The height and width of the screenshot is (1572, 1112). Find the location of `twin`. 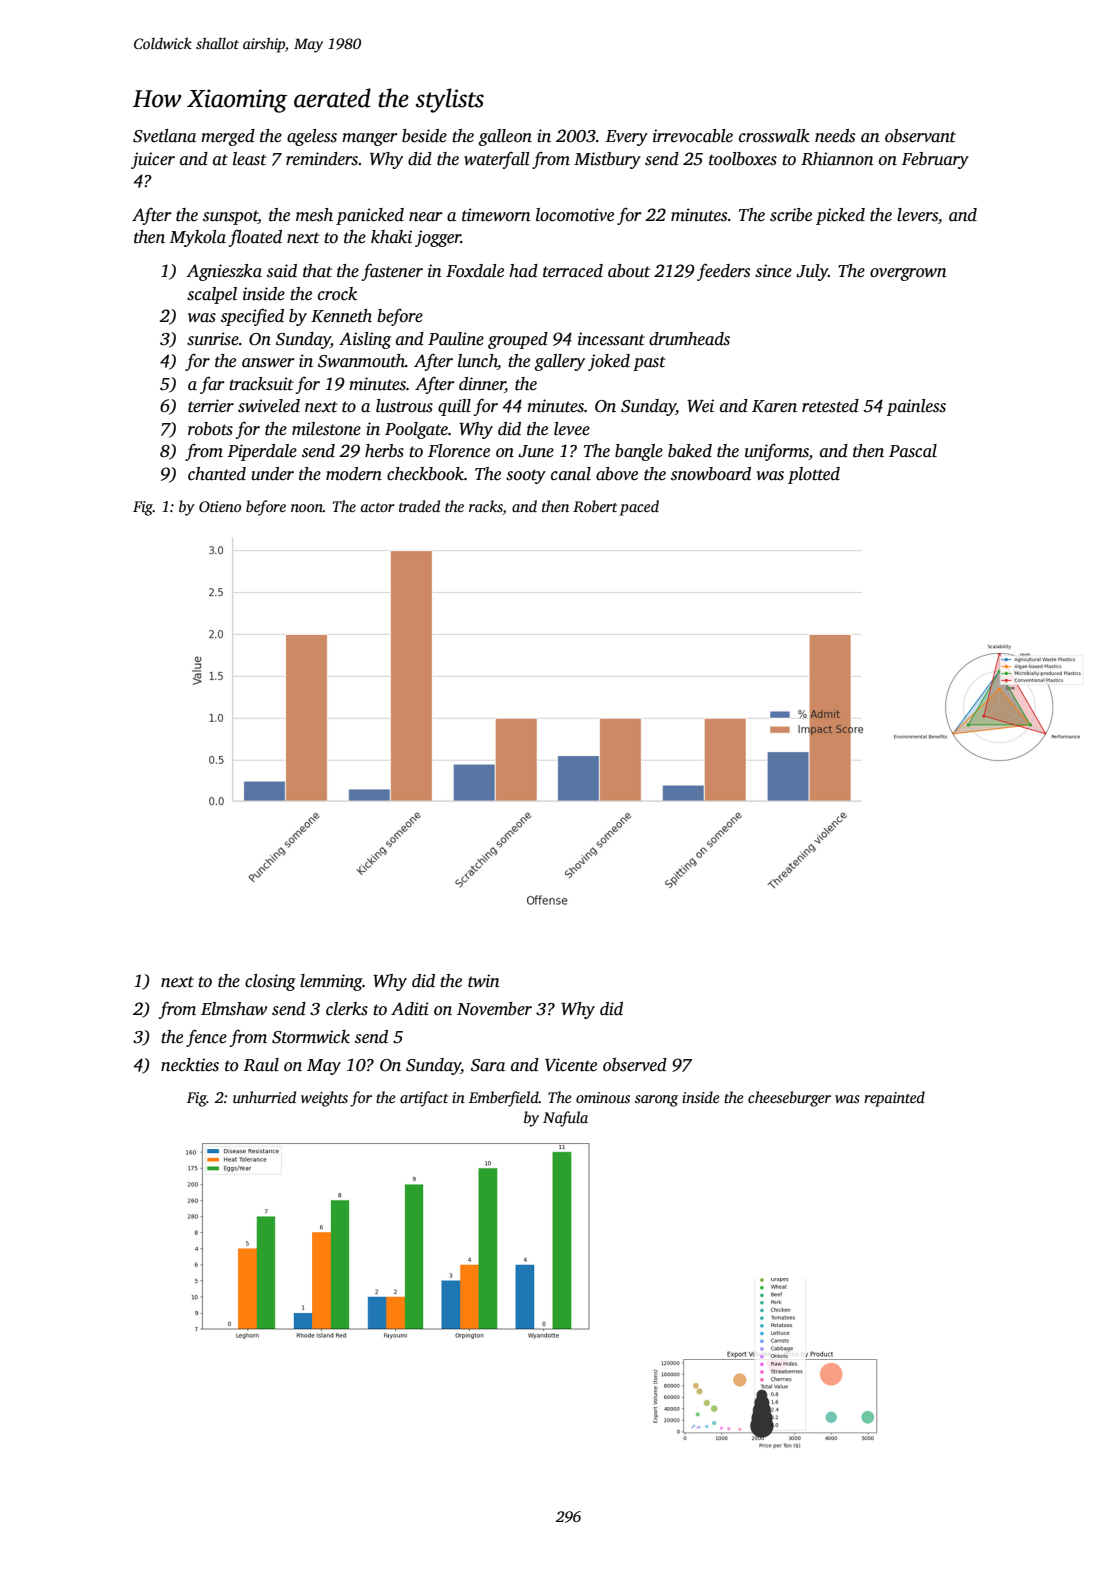

twin is located at coordinates (484, 981).
